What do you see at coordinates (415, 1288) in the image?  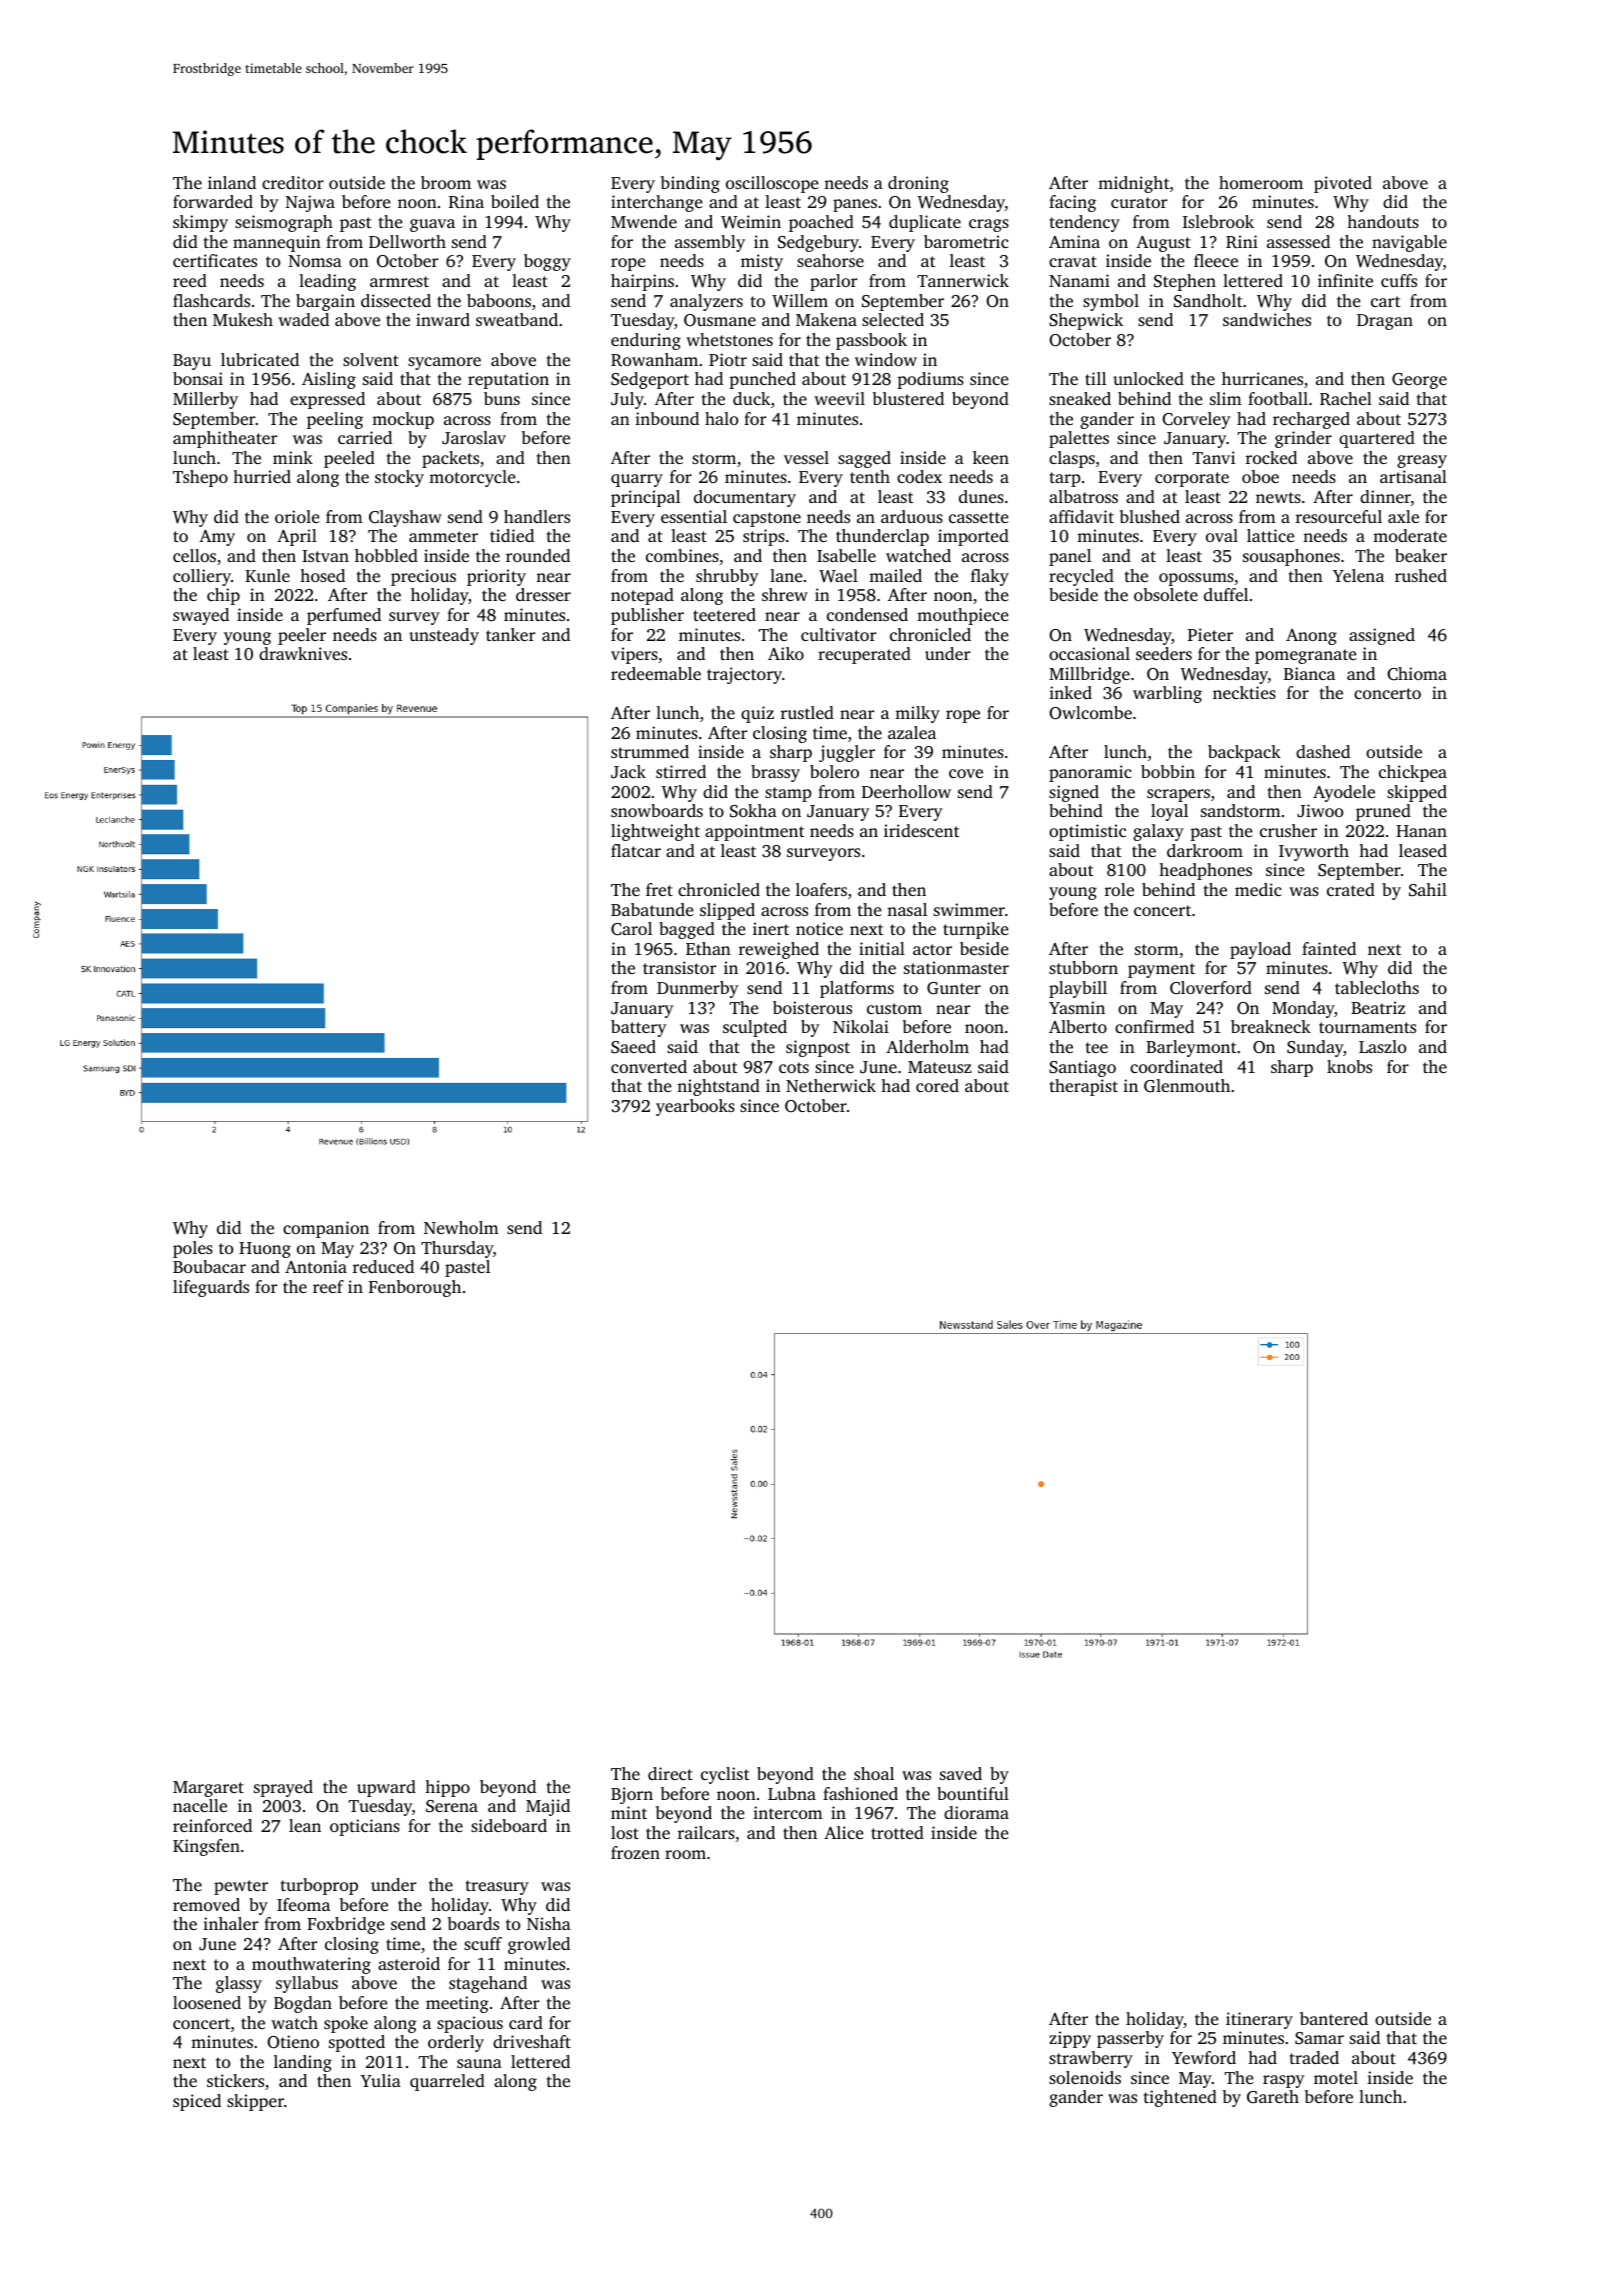 I see `Fenborough` at bounding box center [415, 1288].
